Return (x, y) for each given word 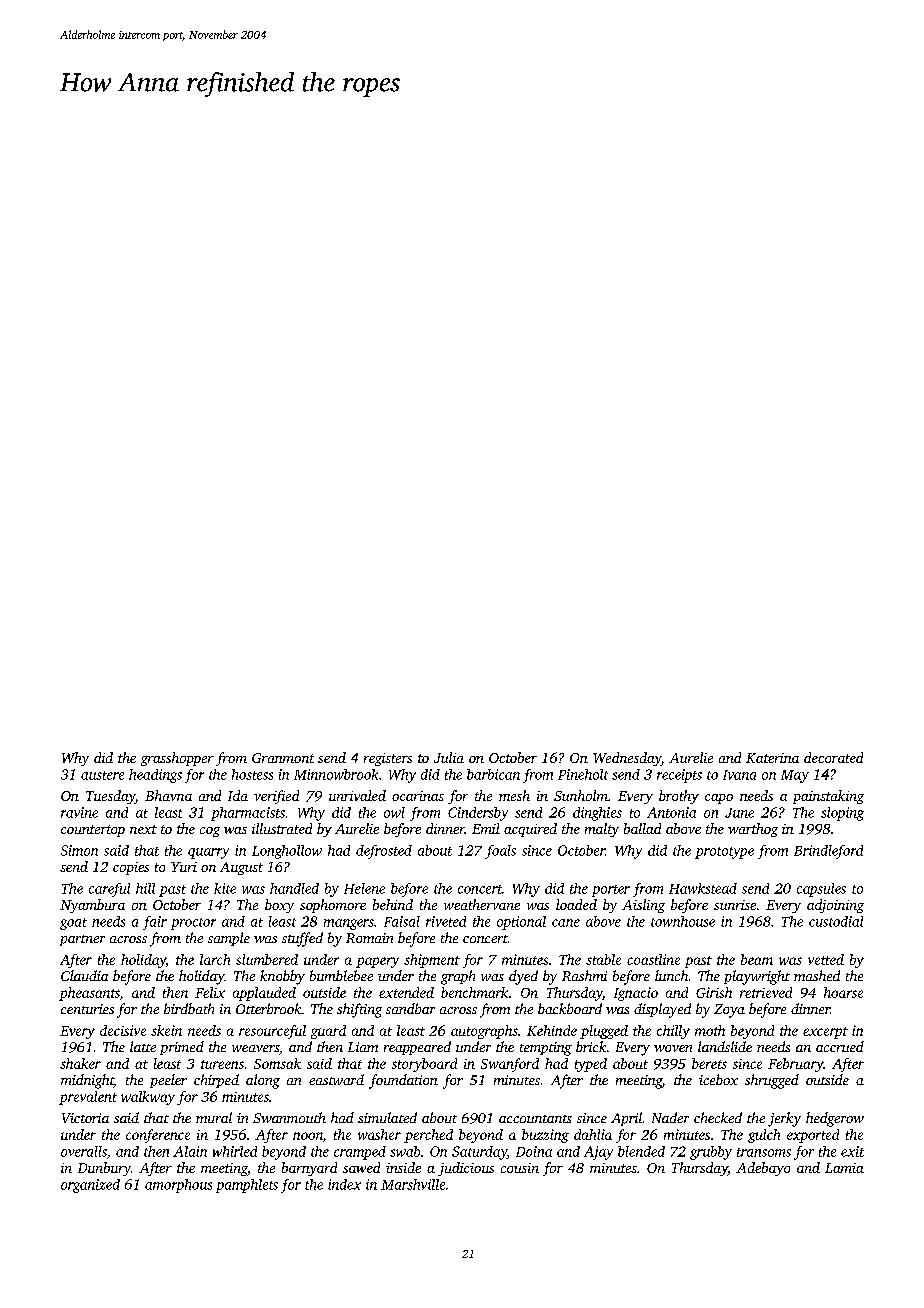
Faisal (402, 921)
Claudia (84, 975)
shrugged (772, 1081)
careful (109, 890)
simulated (387, 1117)
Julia (449, 757)
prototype (724, 853)
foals (500, 852)
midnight (87, 1081)
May (795, 776)
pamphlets (247, 1186)
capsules (821, 890)
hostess (252, 774)
